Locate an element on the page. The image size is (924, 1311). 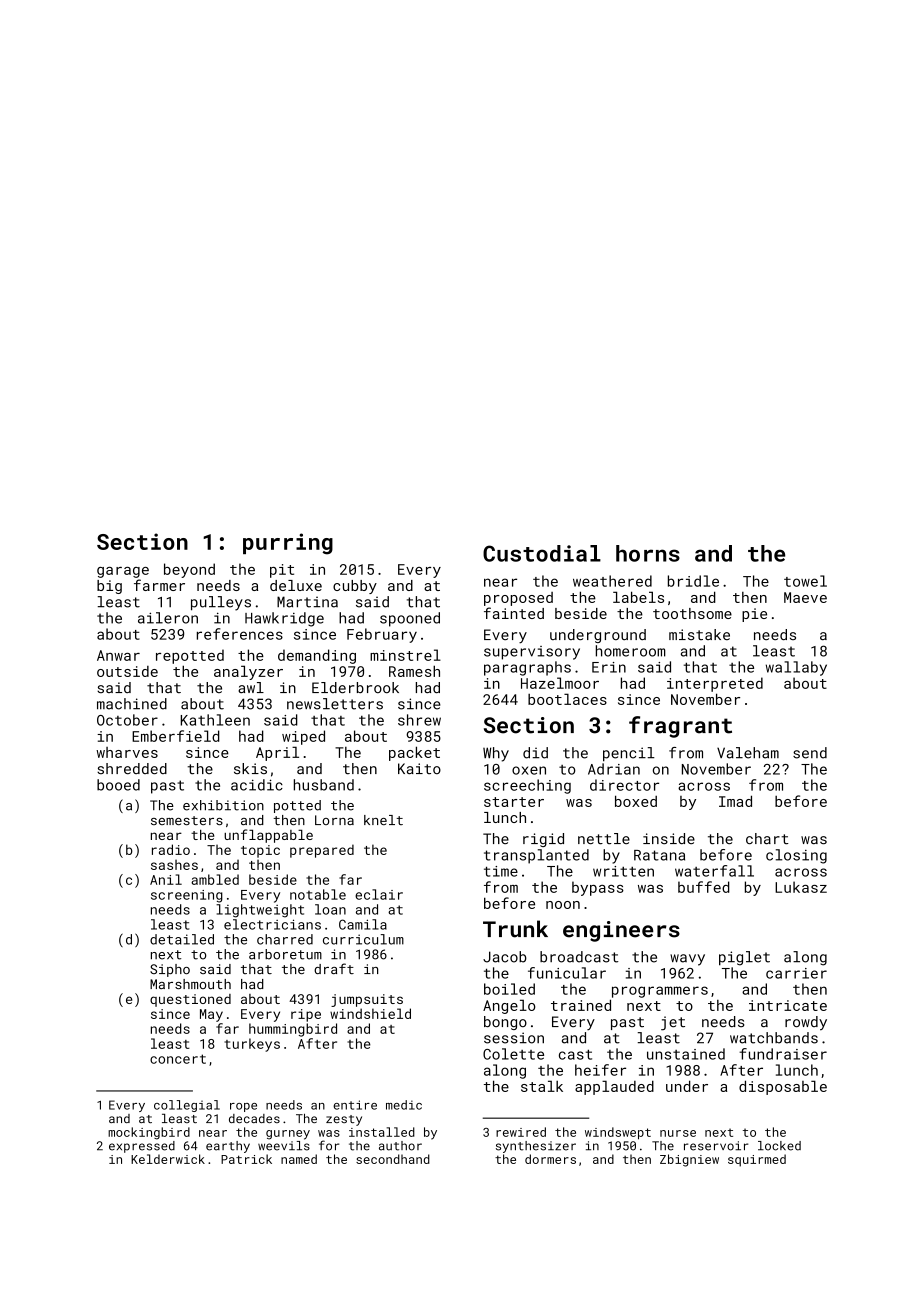
earthy is located at coordinates (228, 1147).
